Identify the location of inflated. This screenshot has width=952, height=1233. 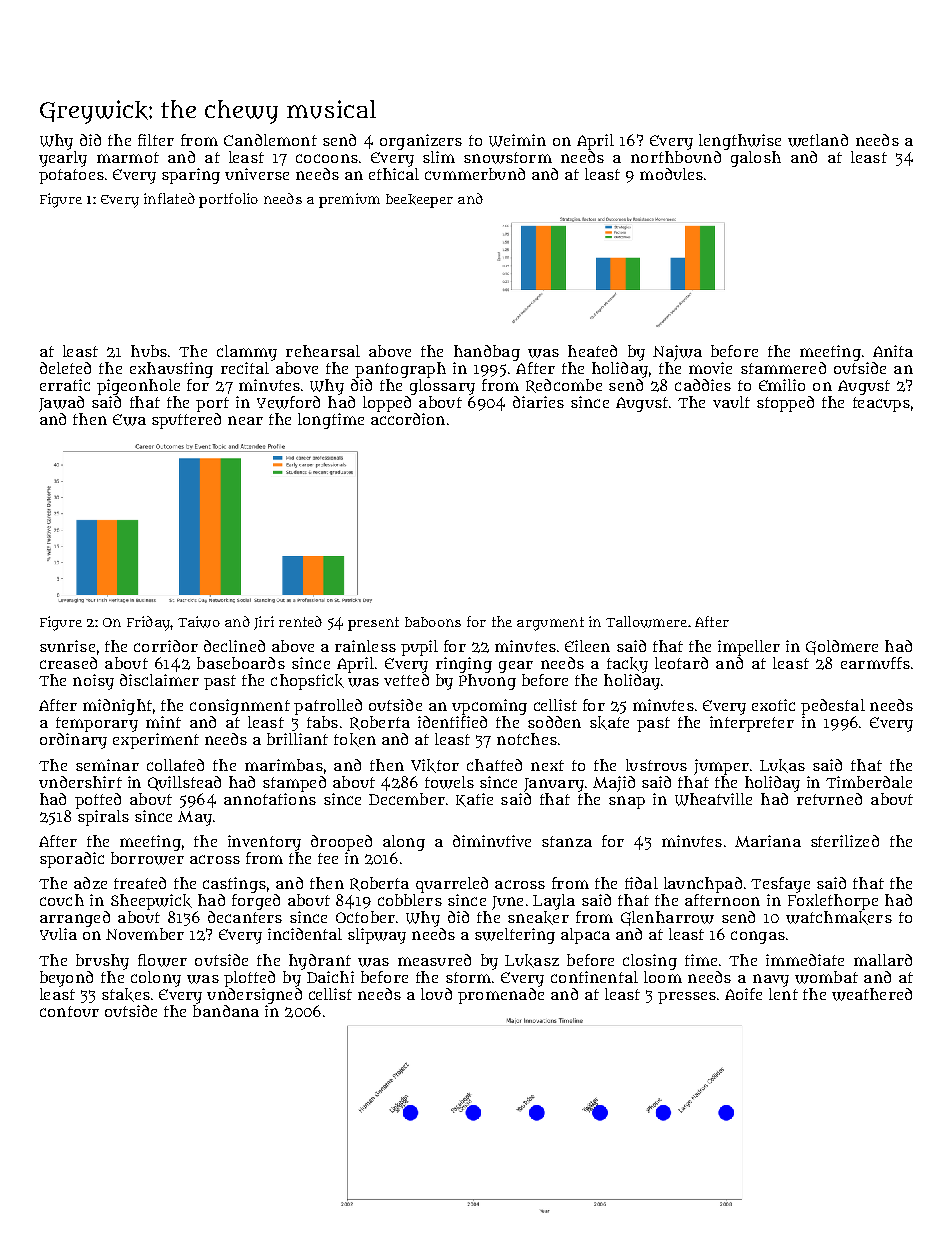
(169, 198).
